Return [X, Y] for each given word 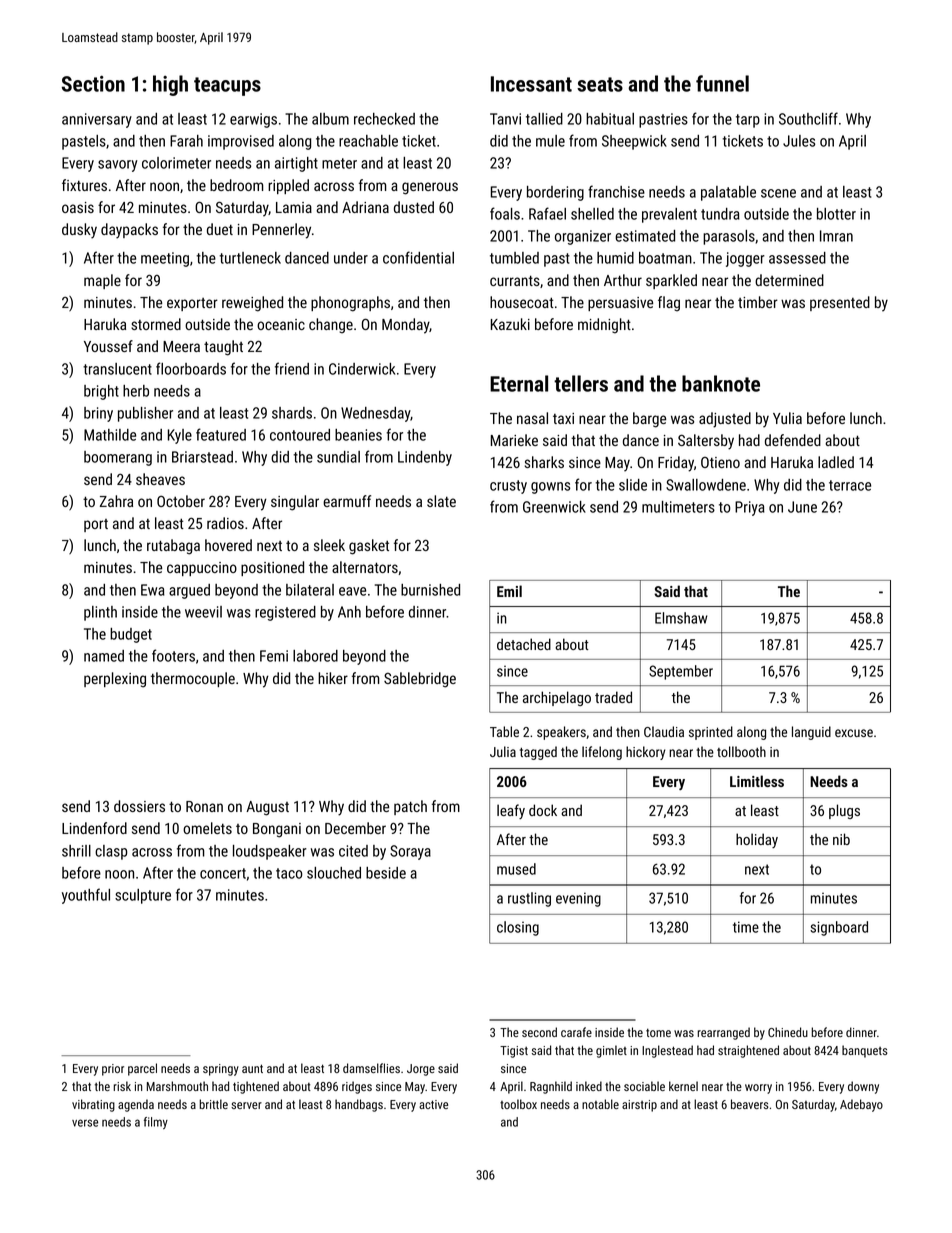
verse [85, 1123]
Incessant [531, 84]
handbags [359, 1105]
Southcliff [808, 118]
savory [118, 166]
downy [863, 1087]
